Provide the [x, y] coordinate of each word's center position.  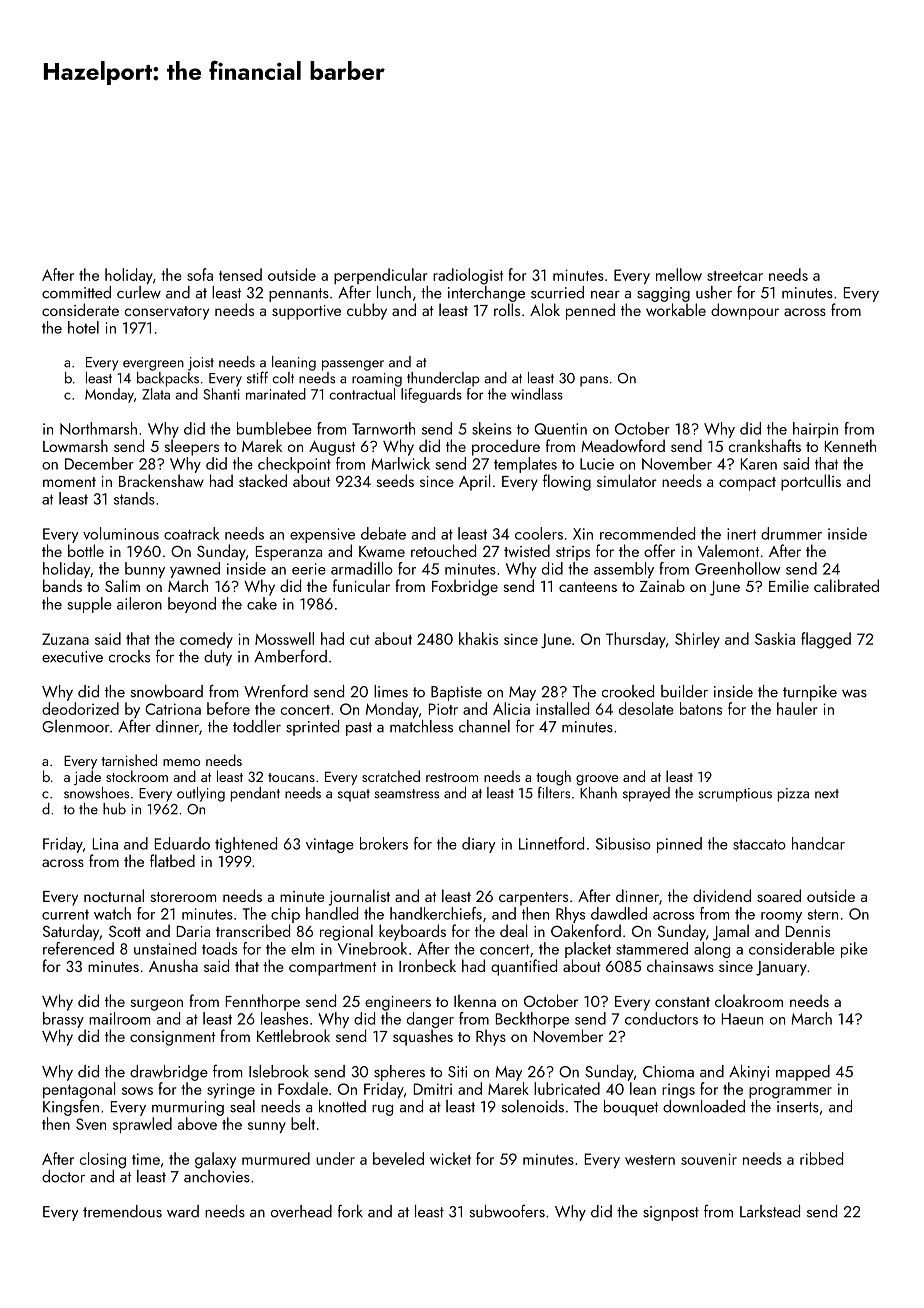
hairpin [815, 430]
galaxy [215, 1160]
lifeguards [431, 395]
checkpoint [294, 465]
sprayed [646, 794]
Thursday [636, 640]
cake [262, 603]
